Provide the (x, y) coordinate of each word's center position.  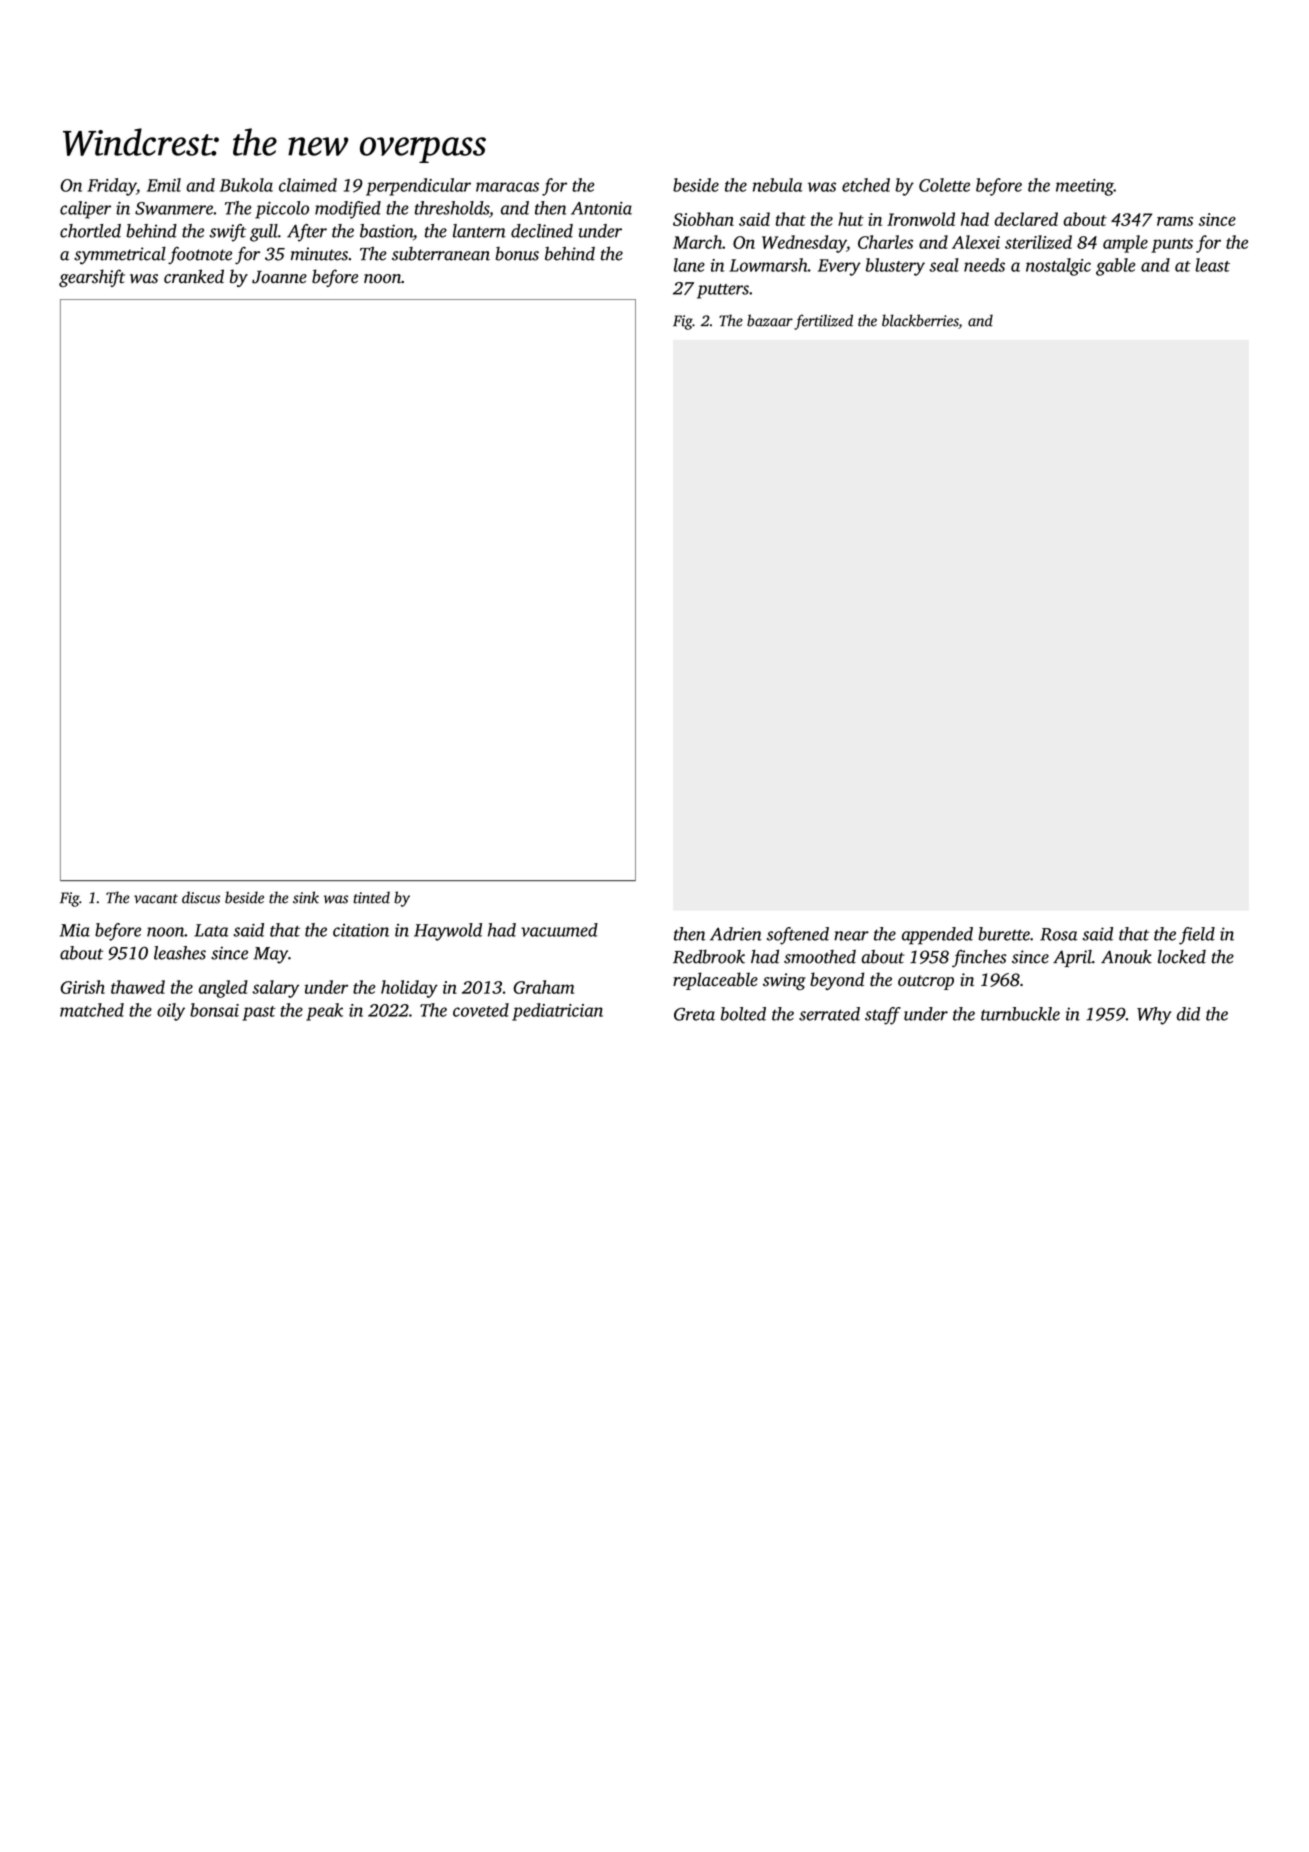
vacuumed (559, 930)
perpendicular (418, 187)
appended (937, 936)
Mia (75, 930)
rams (1175, 221)
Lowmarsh (768, 265)
